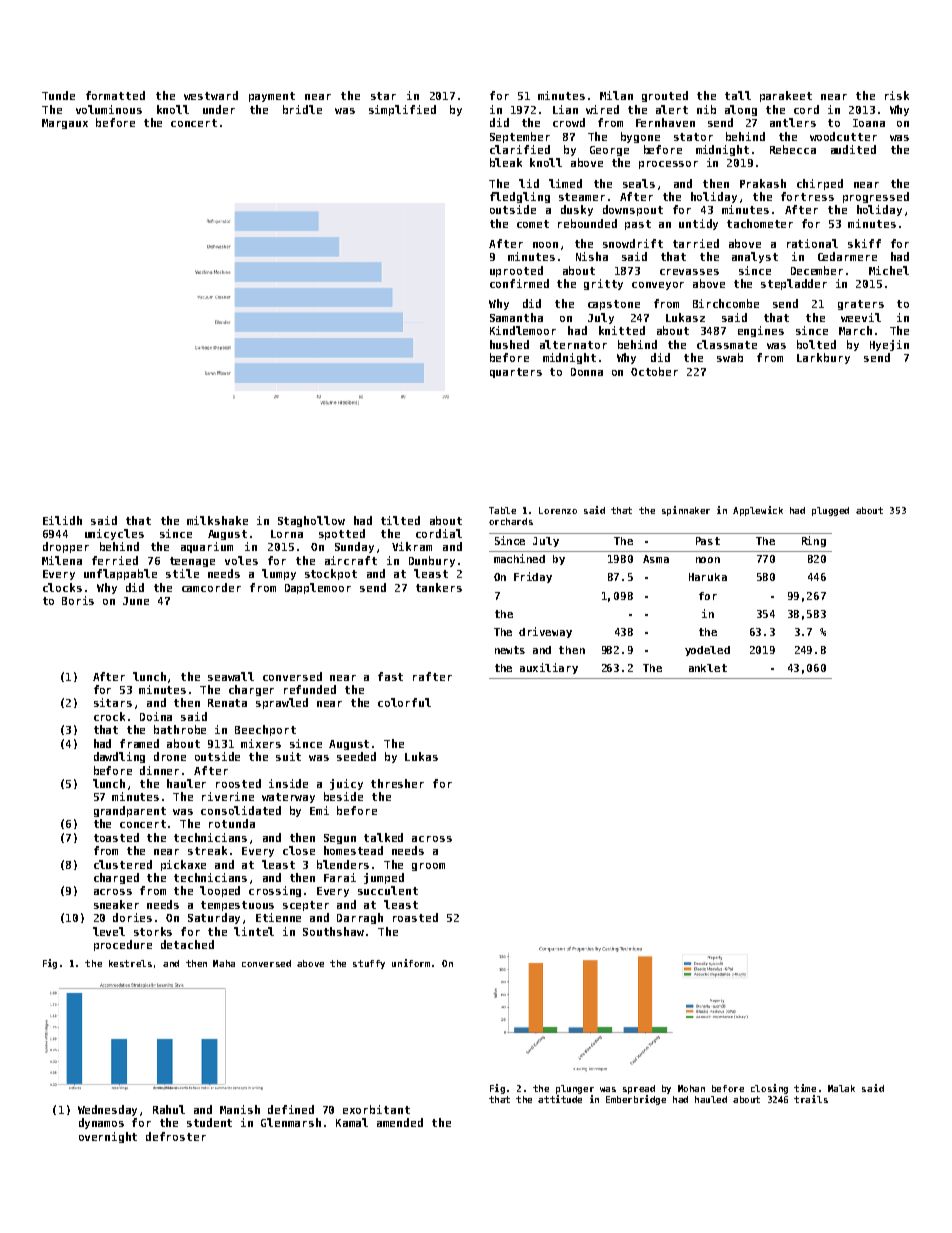 Image resolution: width=952 pixels, height=1233 pixels. I want to click on star, so click(383, 96).
